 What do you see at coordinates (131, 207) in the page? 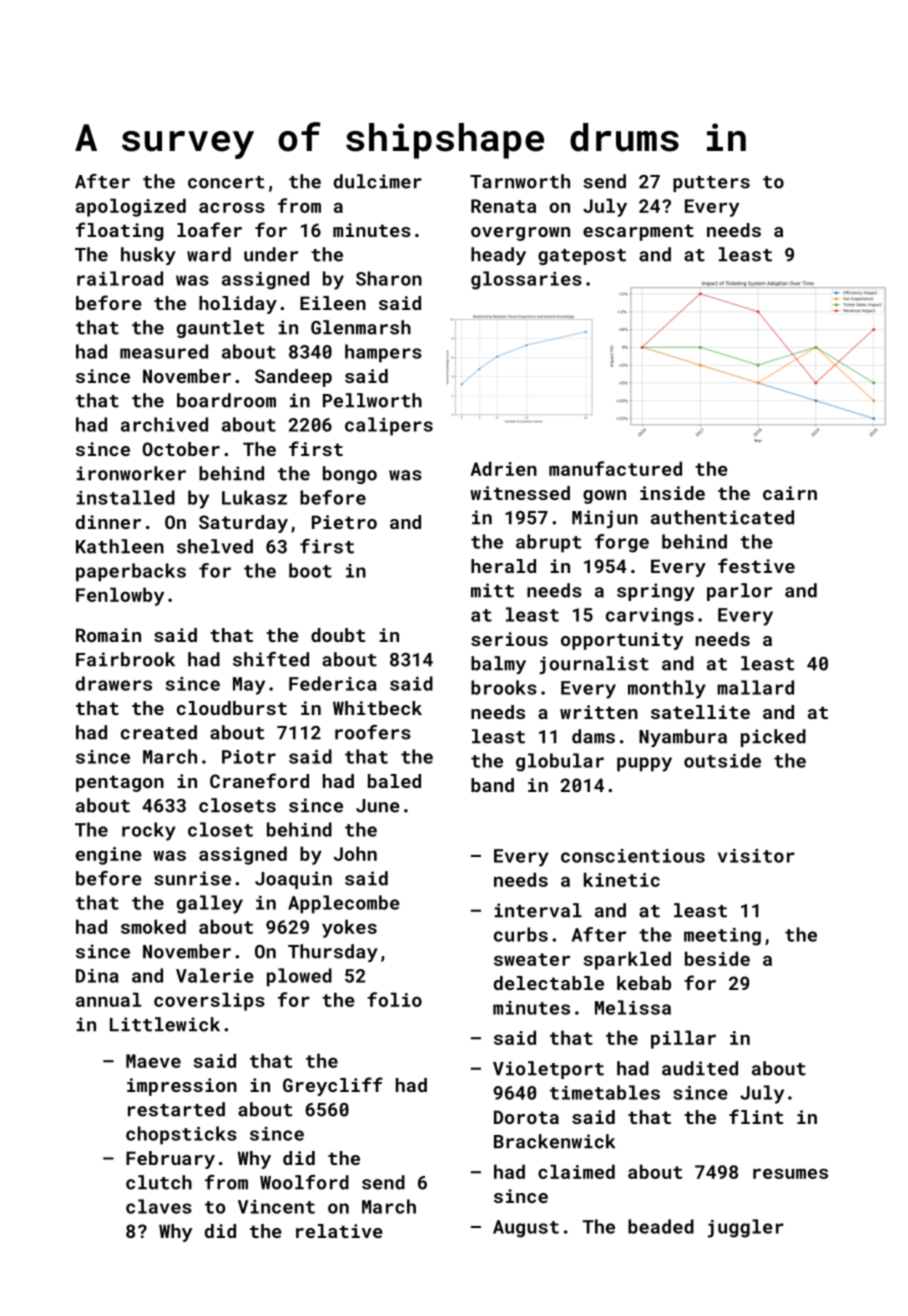
I see `apologized` at bounding box center [131, 207].
